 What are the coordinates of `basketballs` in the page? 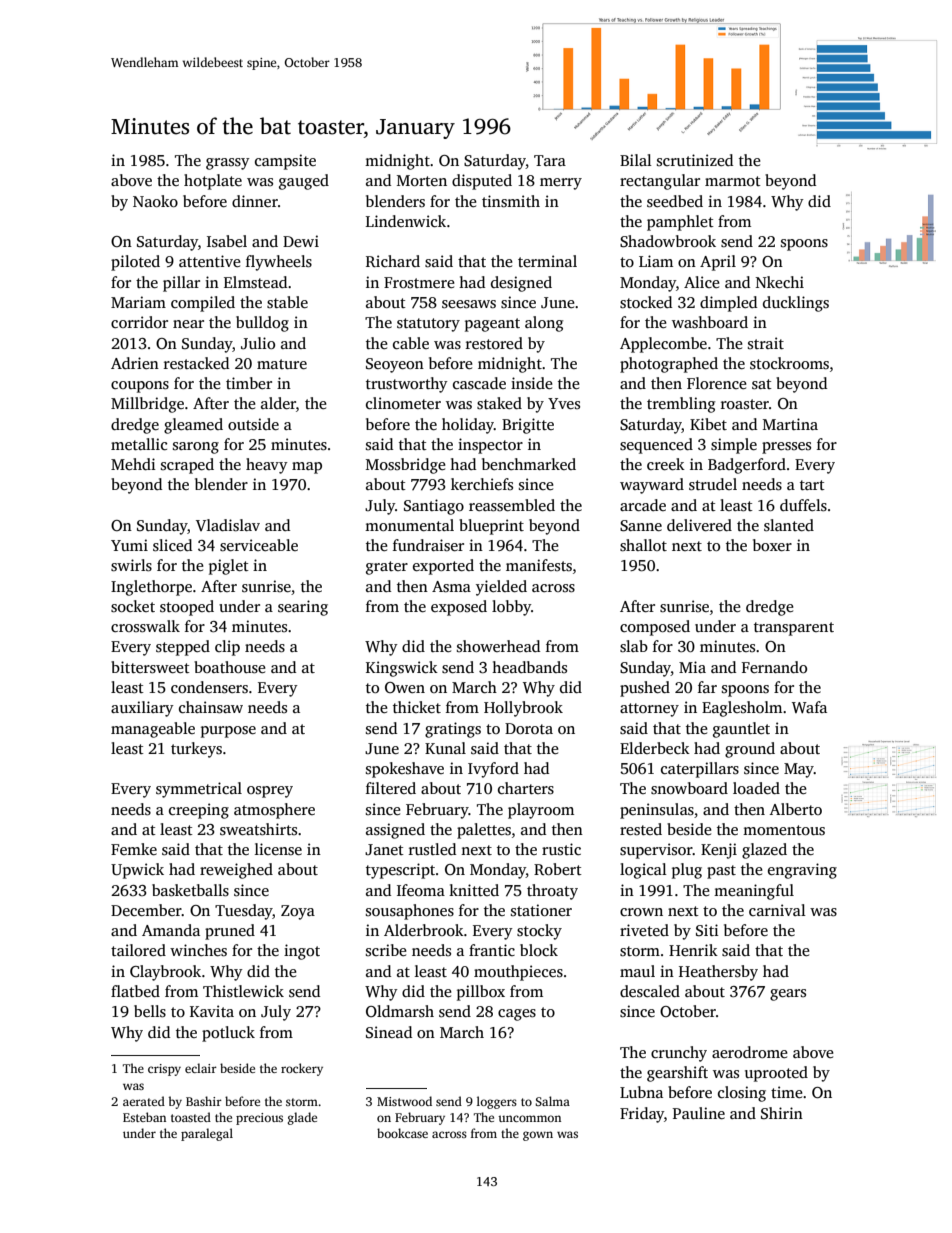 It's located at (190, 890).
